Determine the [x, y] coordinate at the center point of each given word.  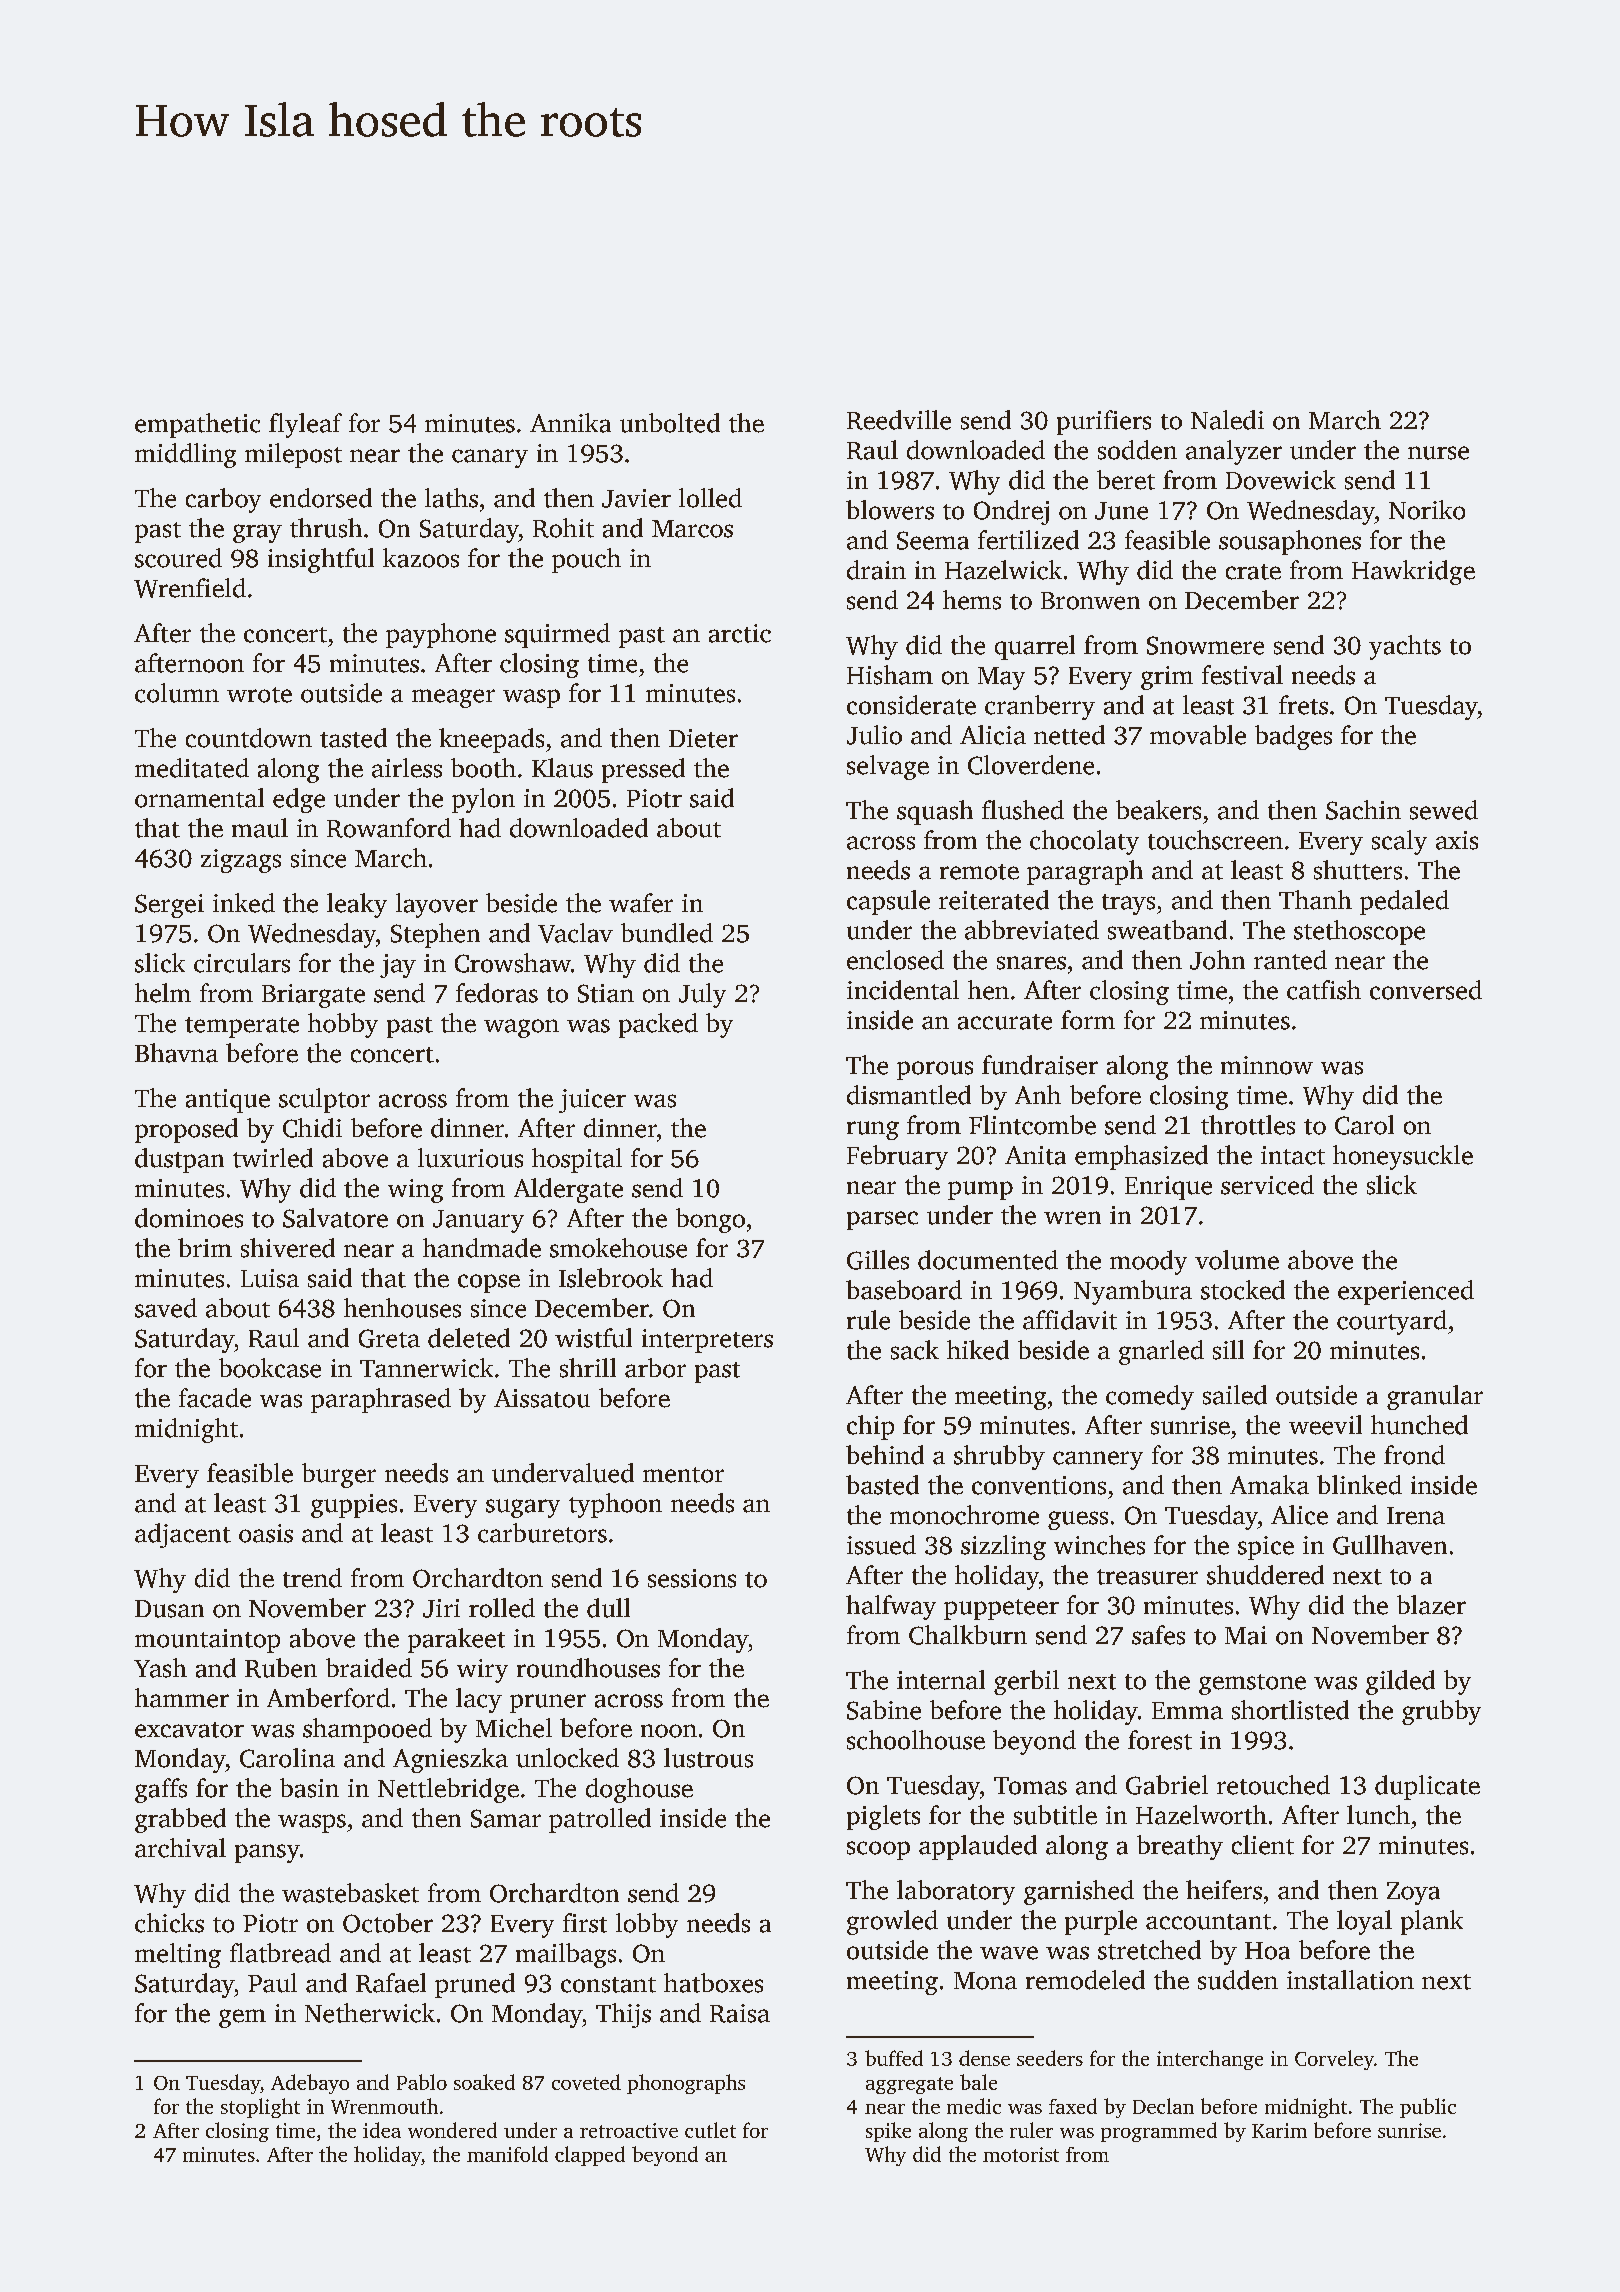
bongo [710, 1220]
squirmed [557, 635]
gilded [1400, 1682]
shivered [288, 1248]
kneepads [491, 740]
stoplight [260, 2108]
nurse [1438, 453]
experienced [1406, 1292]
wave [1009, 1953]
